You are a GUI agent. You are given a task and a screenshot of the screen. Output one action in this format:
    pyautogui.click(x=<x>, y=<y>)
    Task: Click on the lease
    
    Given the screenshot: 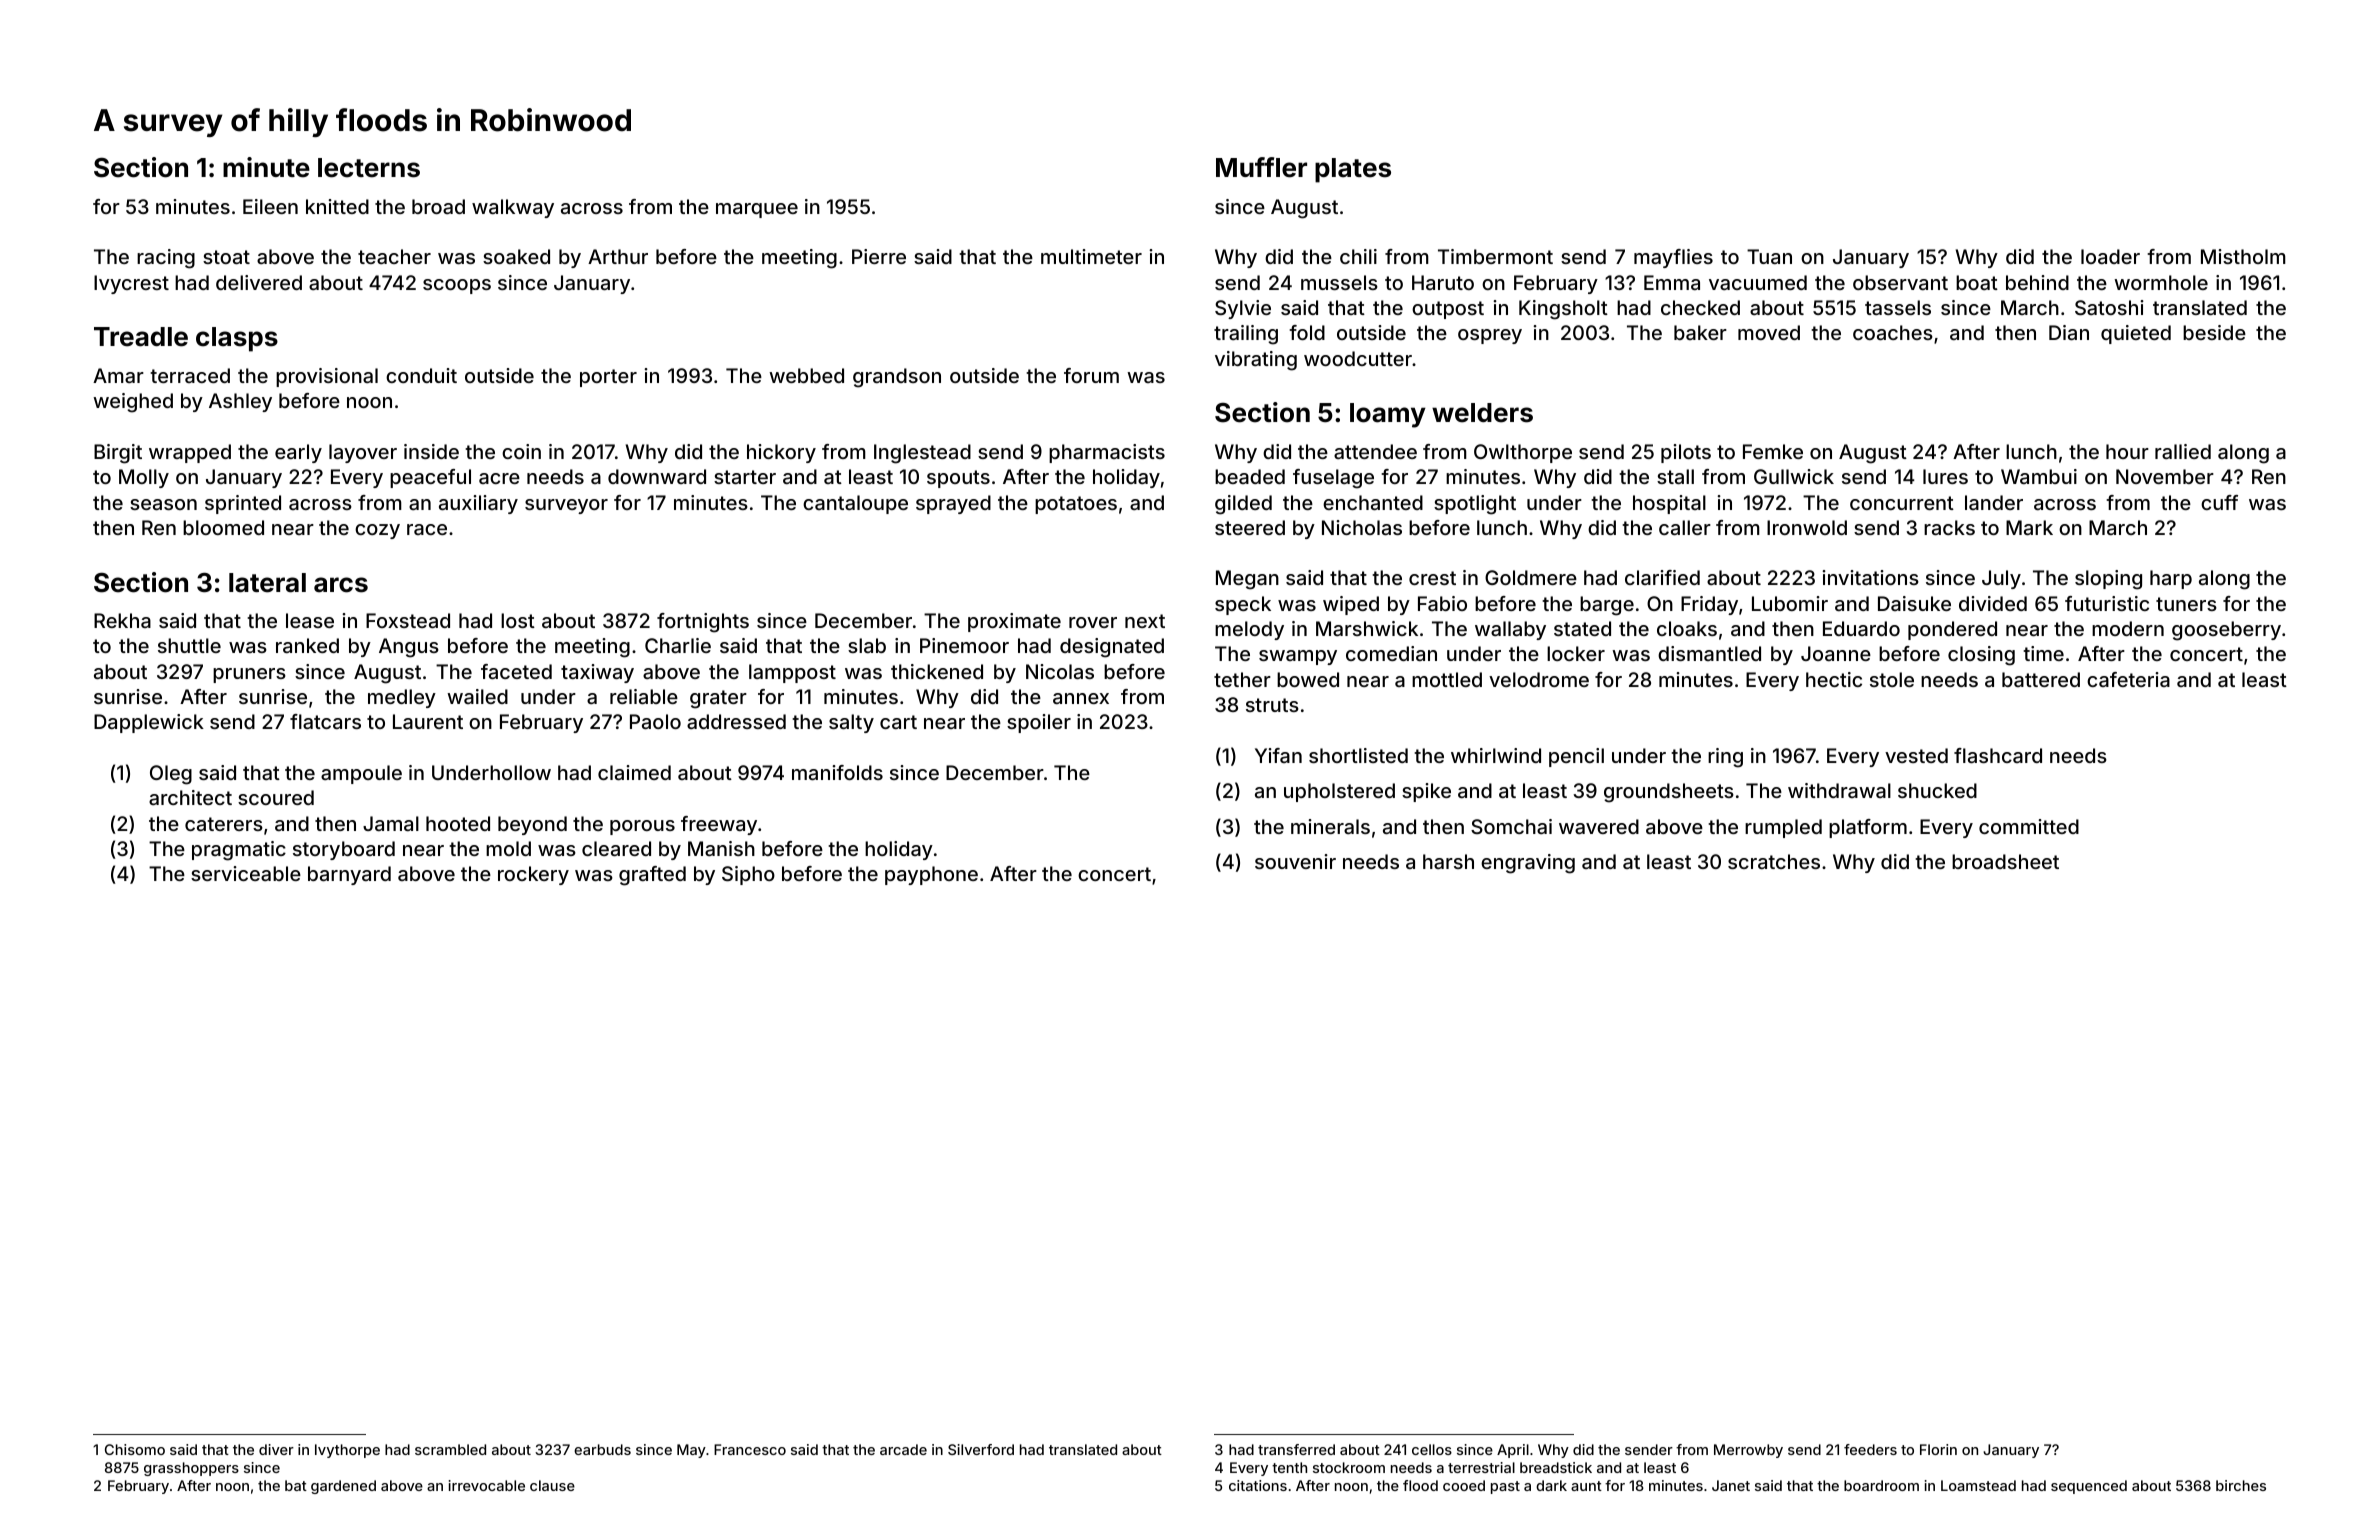 What is the action you would take?
    pyautogui.click(x=310, y=620)
